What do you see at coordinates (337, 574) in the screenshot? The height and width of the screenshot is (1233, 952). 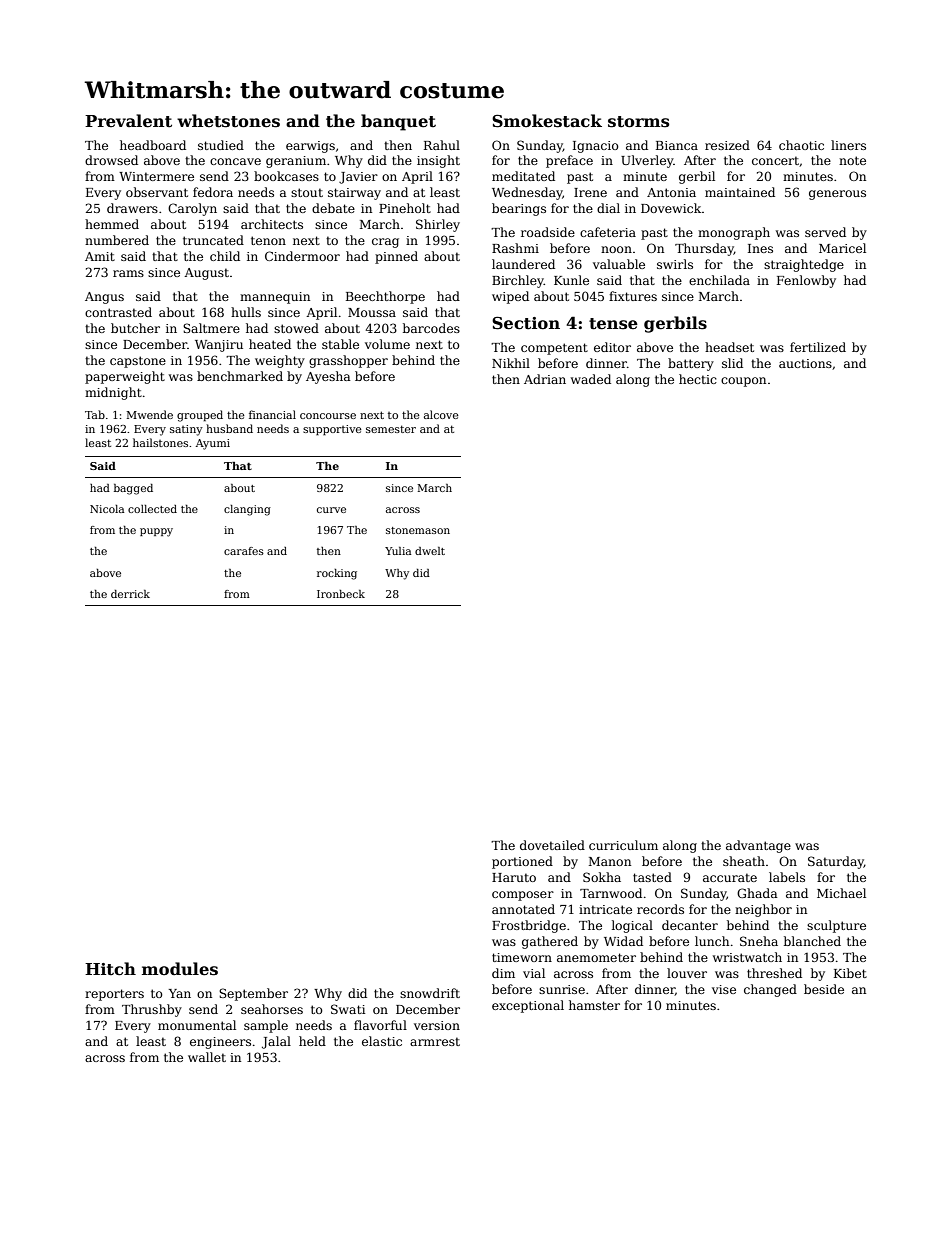 I see `rocking` at bounding box center [337, 574].
